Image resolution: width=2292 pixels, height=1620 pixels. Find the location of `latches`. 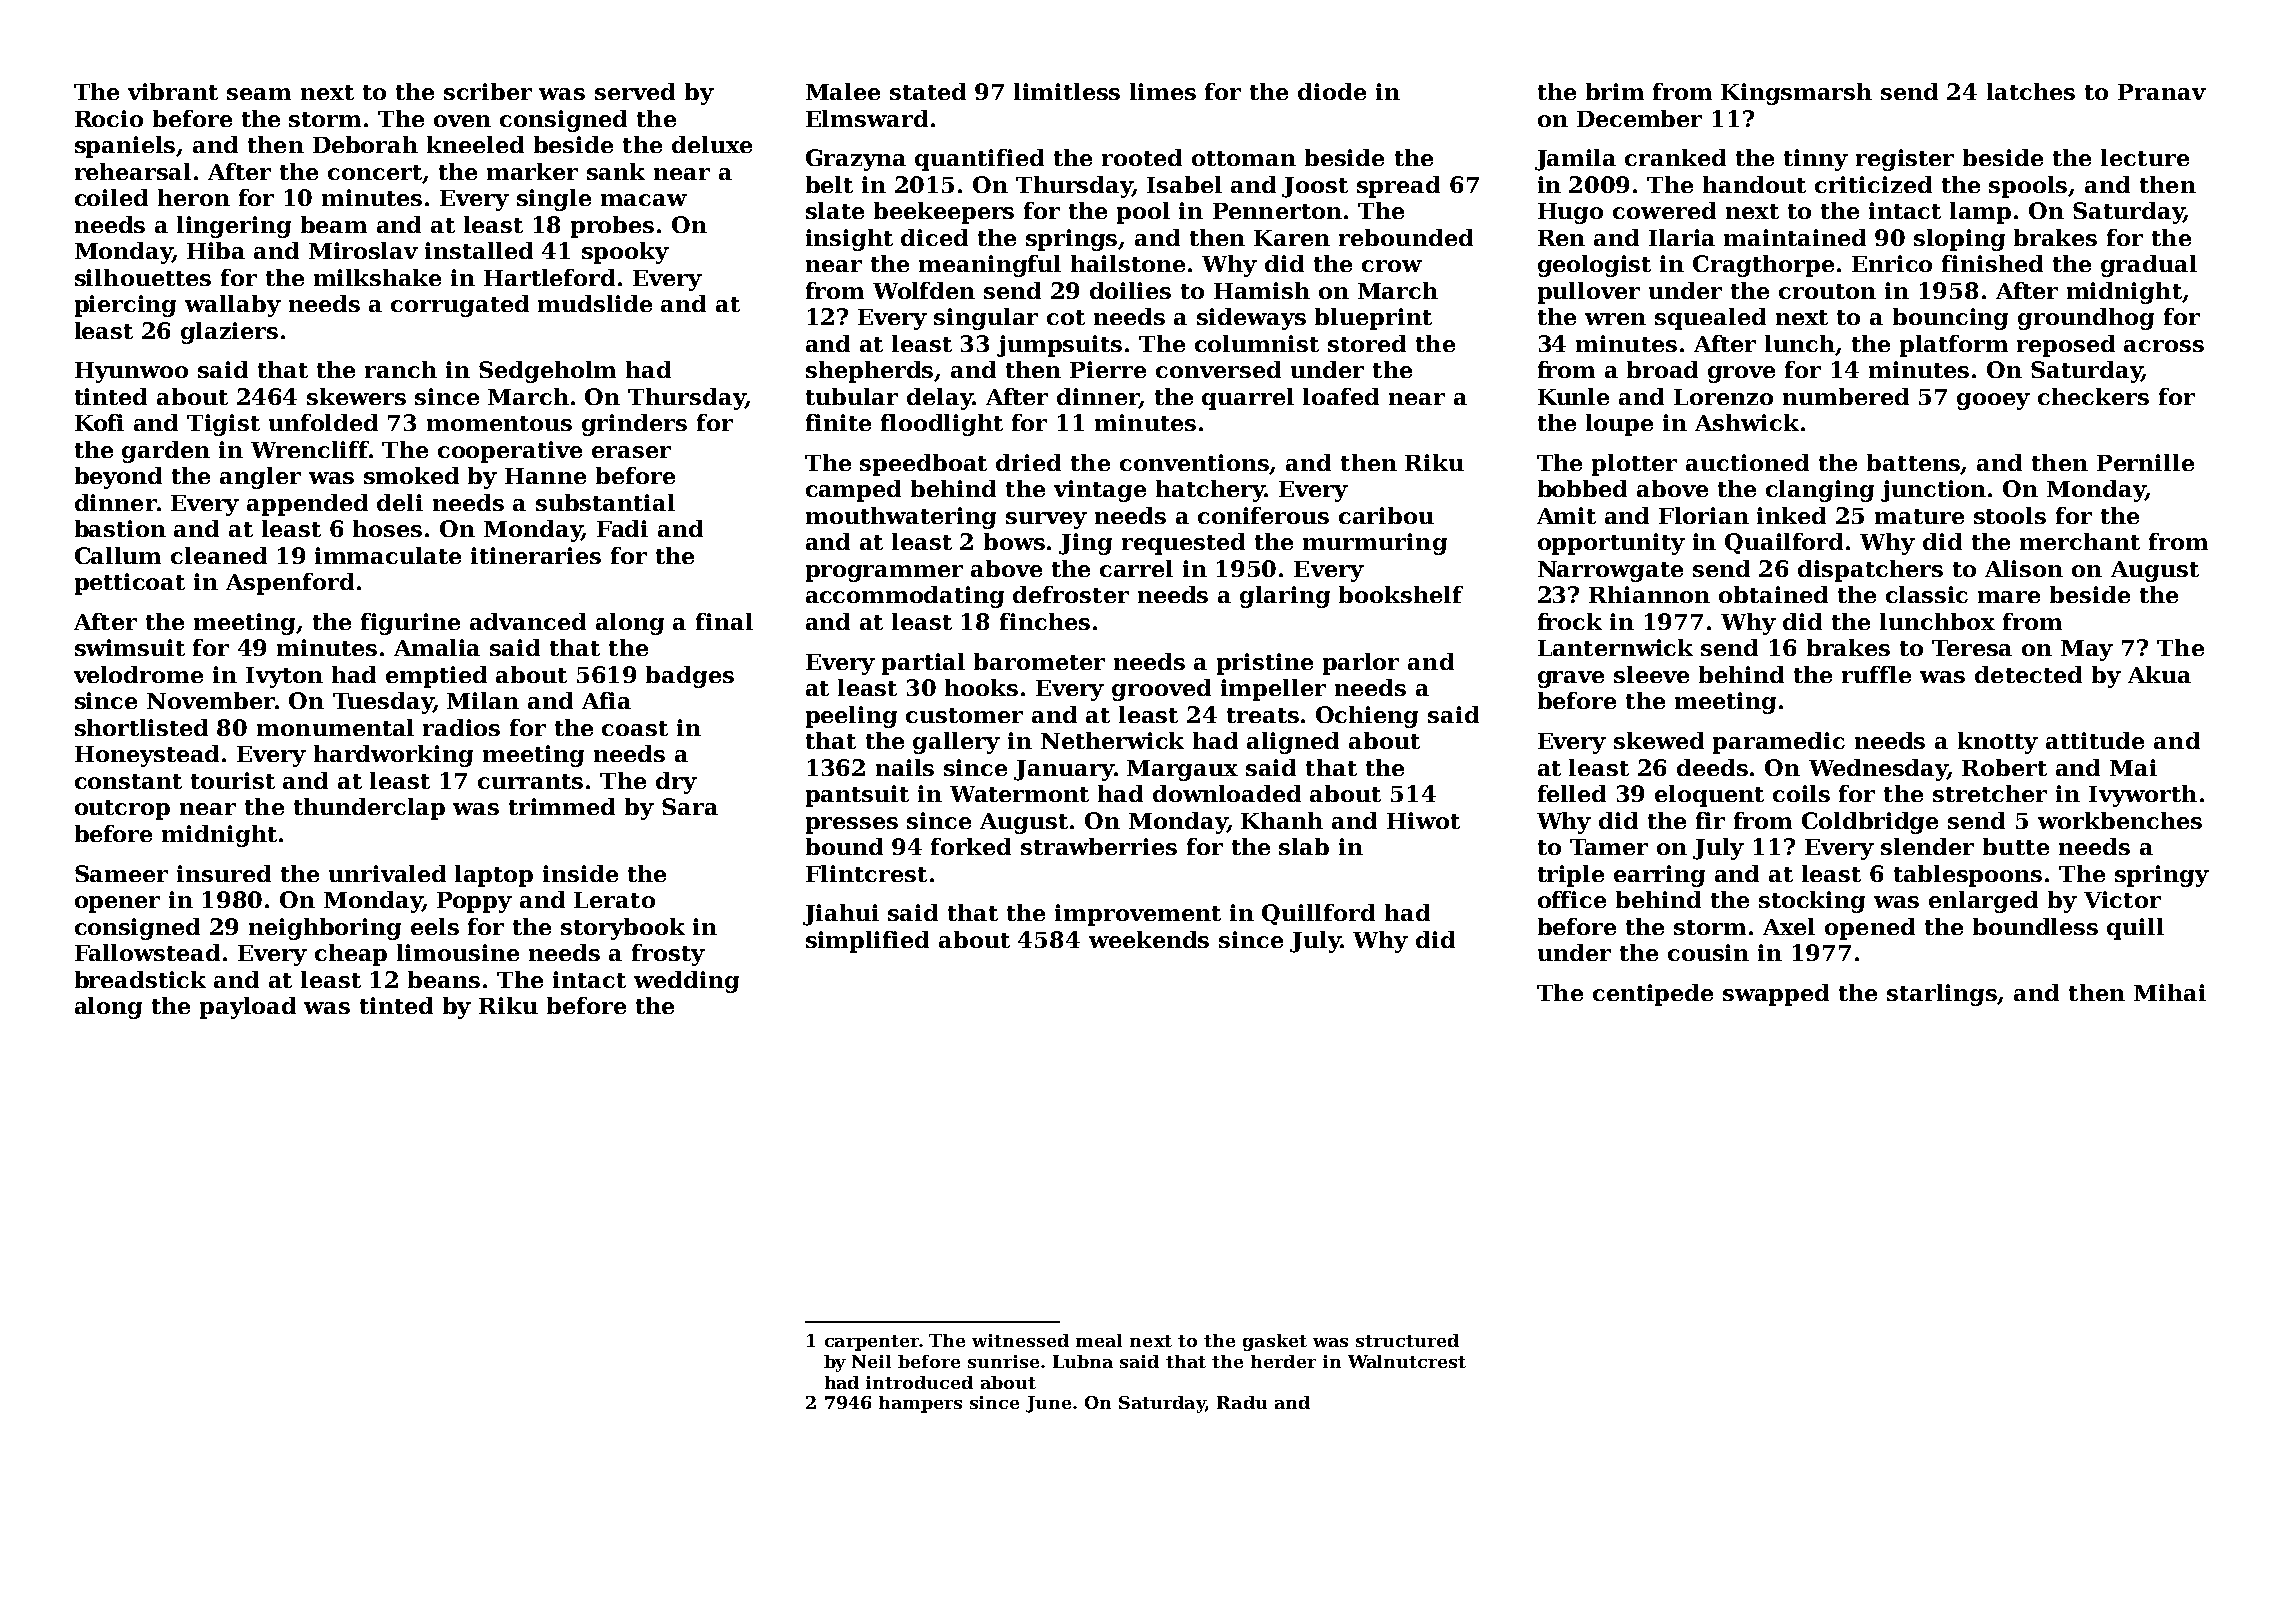

latches is located at coordinates (2031, 91).
